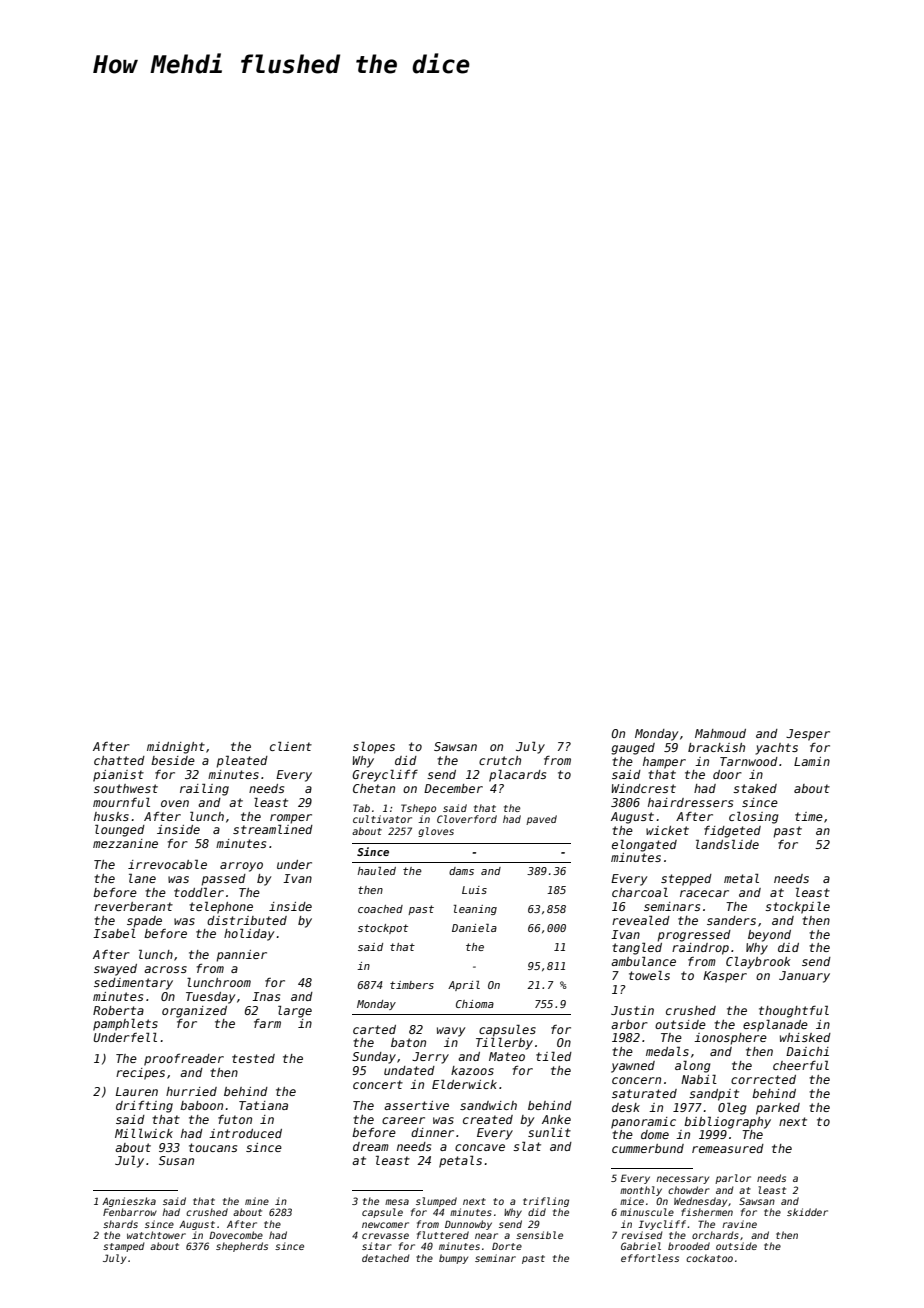 This image has width=924, height=1308. What do you see at coordinates (436, 832) in the image?
I see `gloves` at bounding box center [436, 832].
